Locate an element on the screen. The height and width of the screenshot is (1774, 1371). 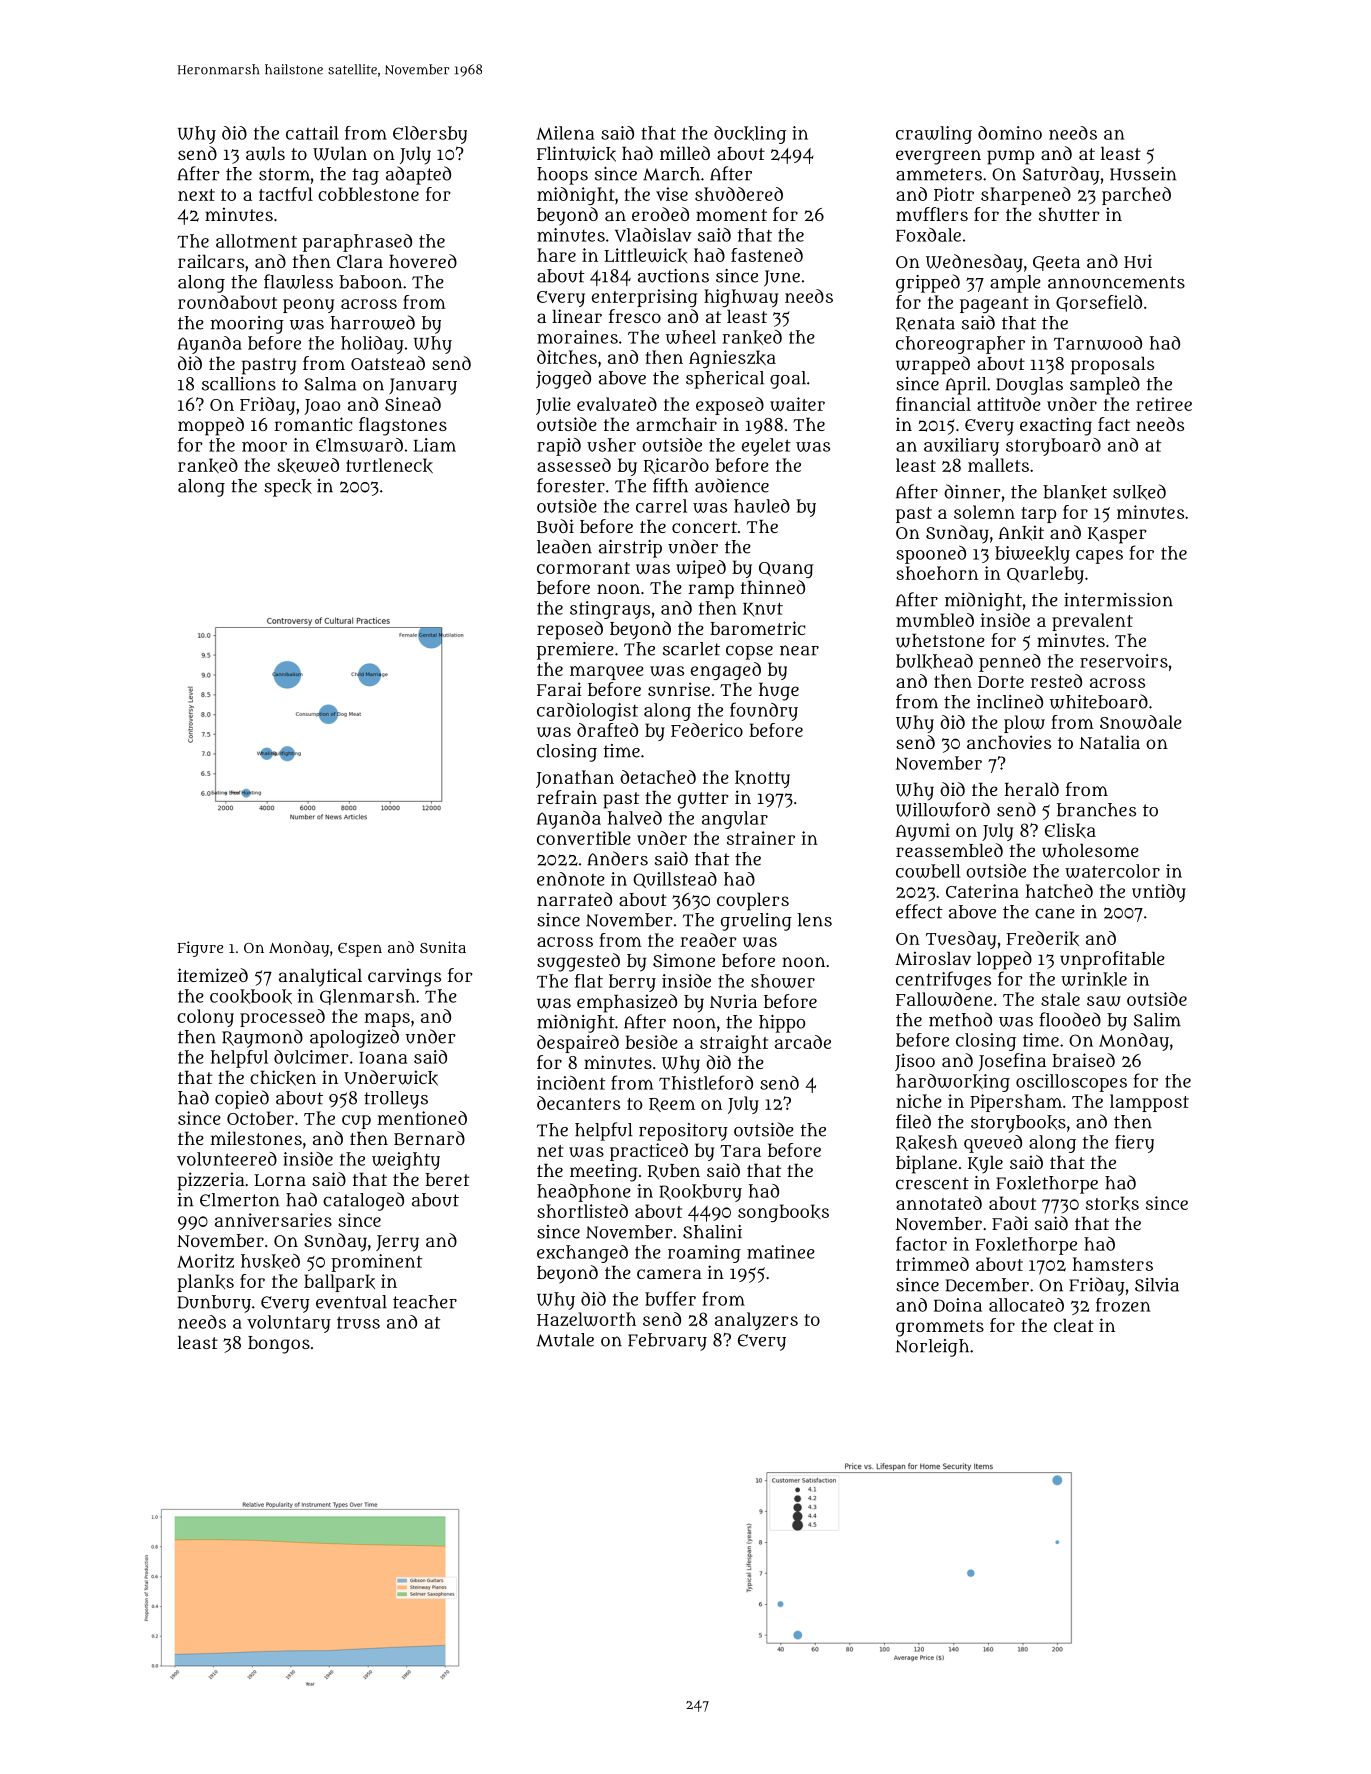
suggested is located at coordinates (578, 962).
